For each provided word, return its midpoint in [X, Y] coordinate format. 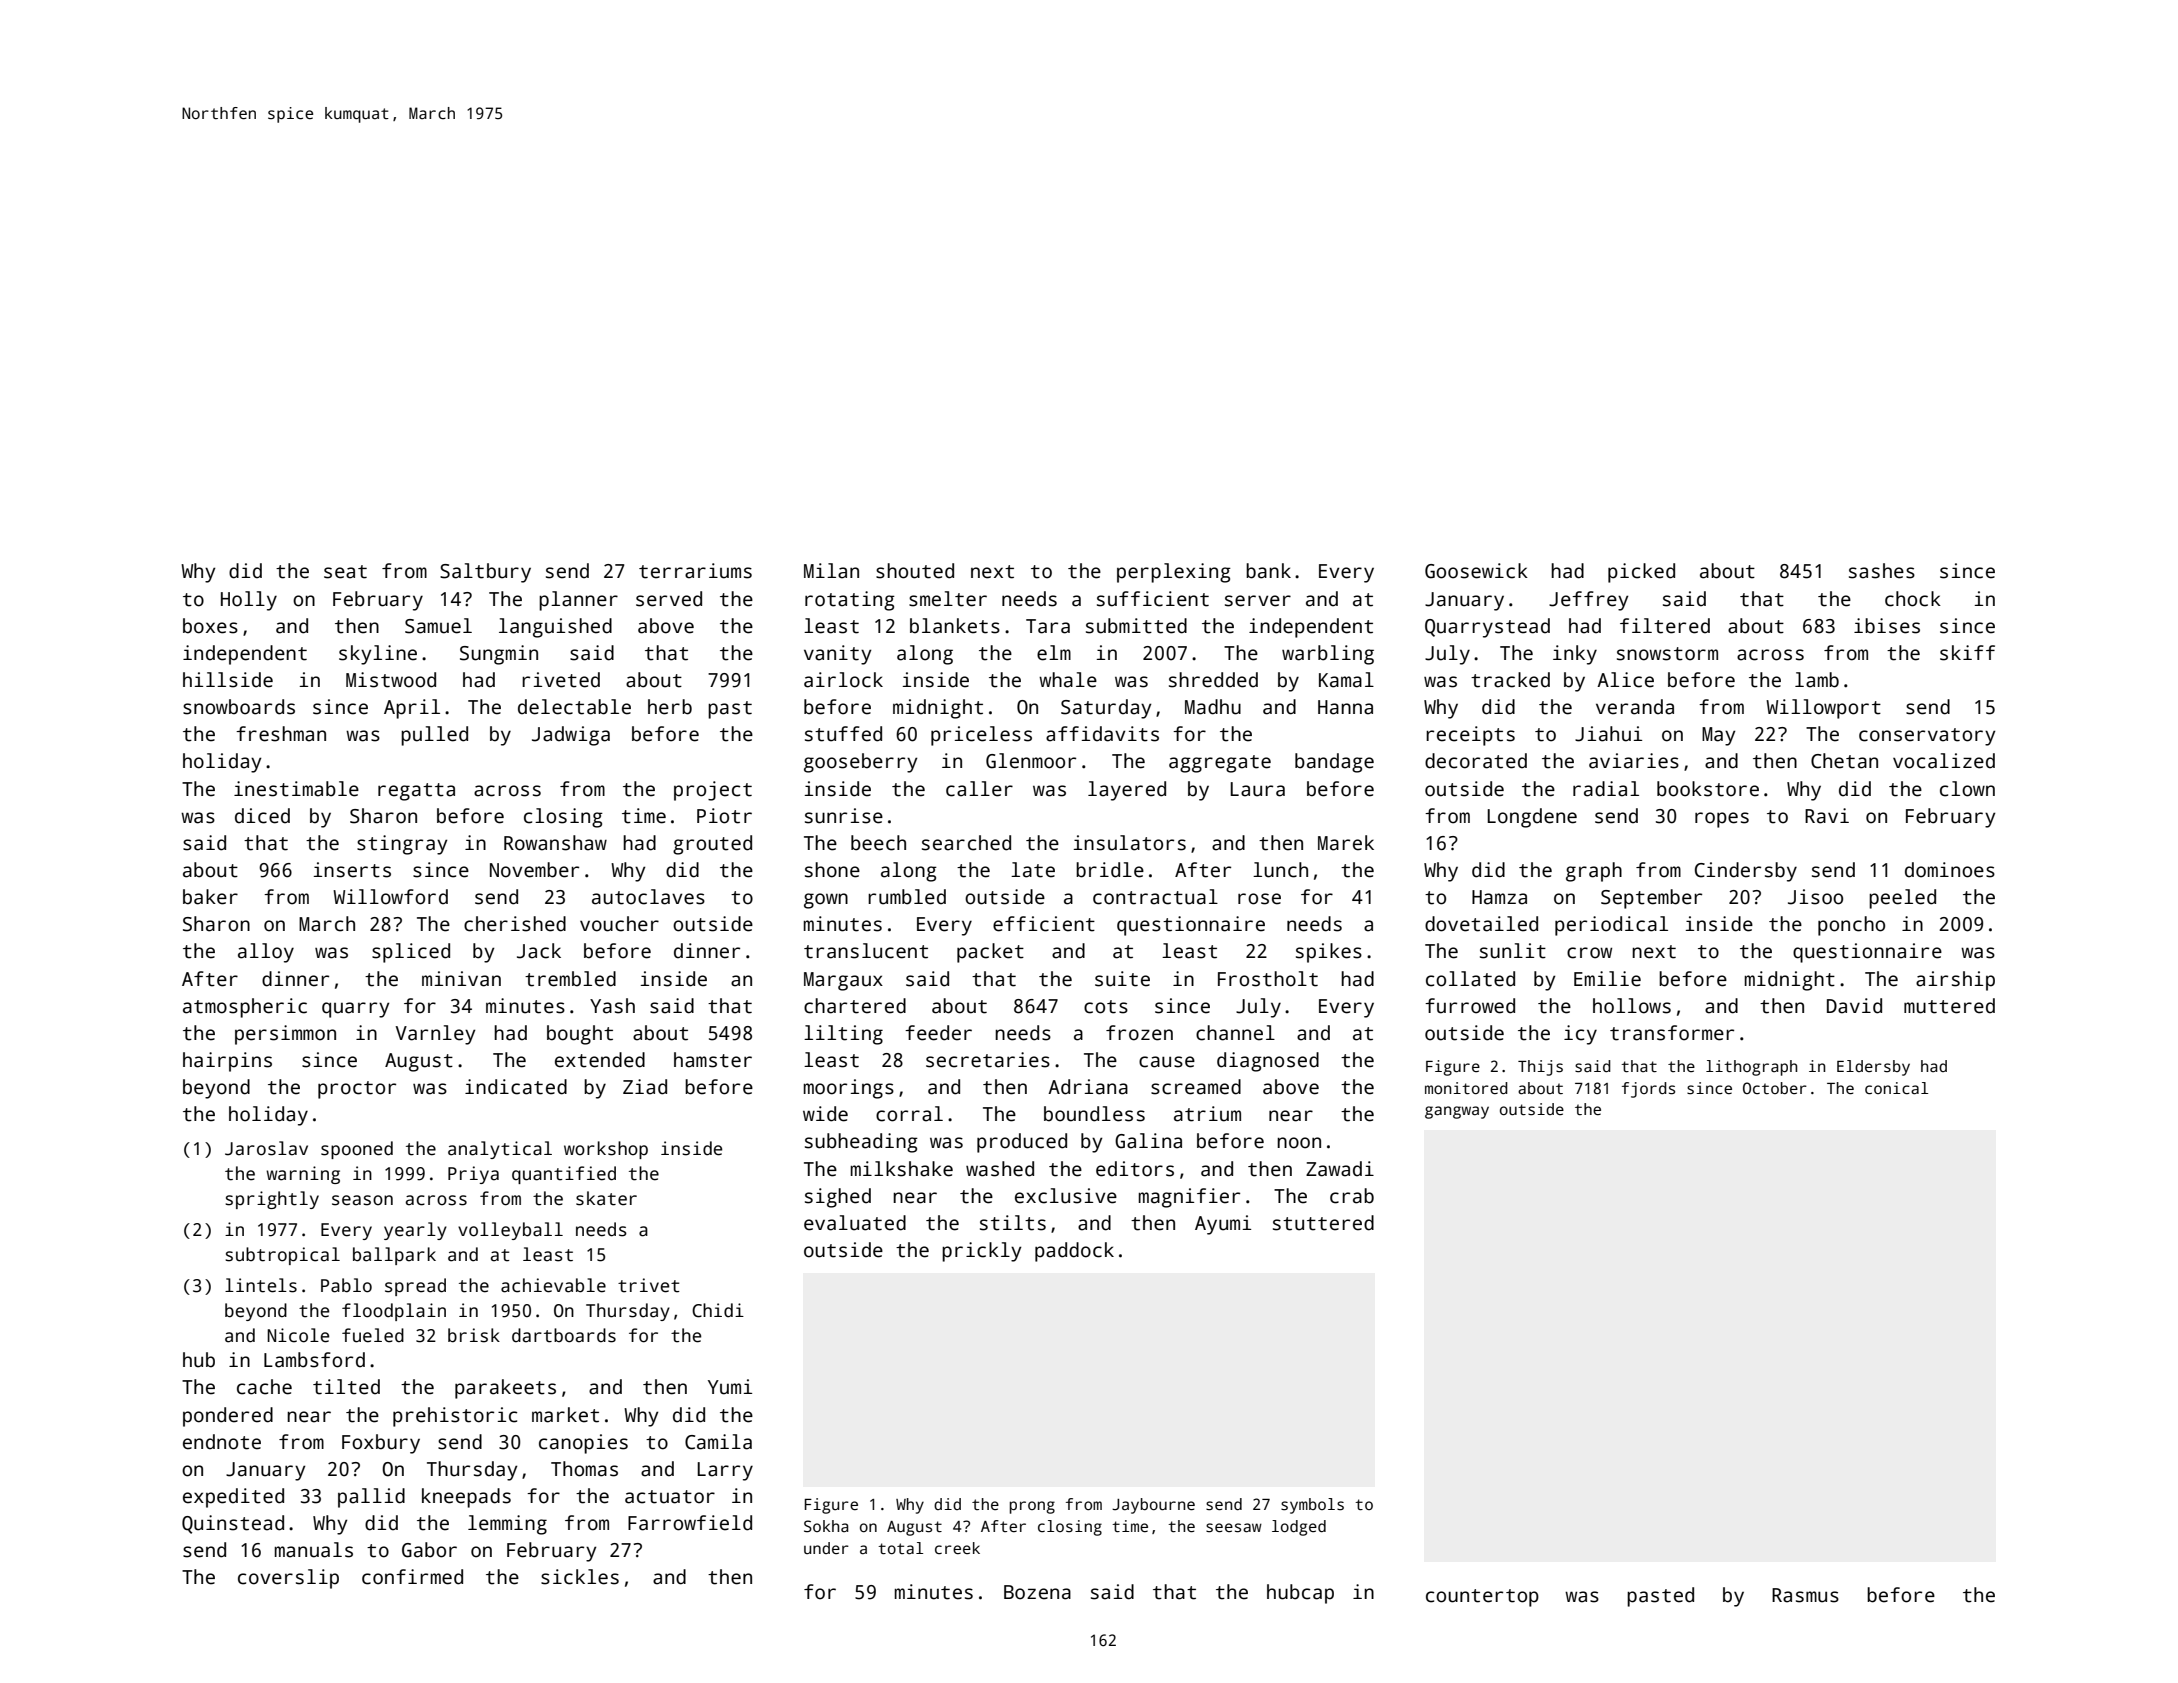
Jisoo [1815, 897]
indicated [516, 1087]
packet [990, 953]
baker [210, 897]
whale [1068, 680]
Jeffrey [1589, 601]
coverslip [288, 1579]
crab [1352, 1196]
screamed [1196, 1087]
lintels [261, 1285]
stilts [1013, 1223]
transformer [1672, 1033]
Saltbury [485, 573]
